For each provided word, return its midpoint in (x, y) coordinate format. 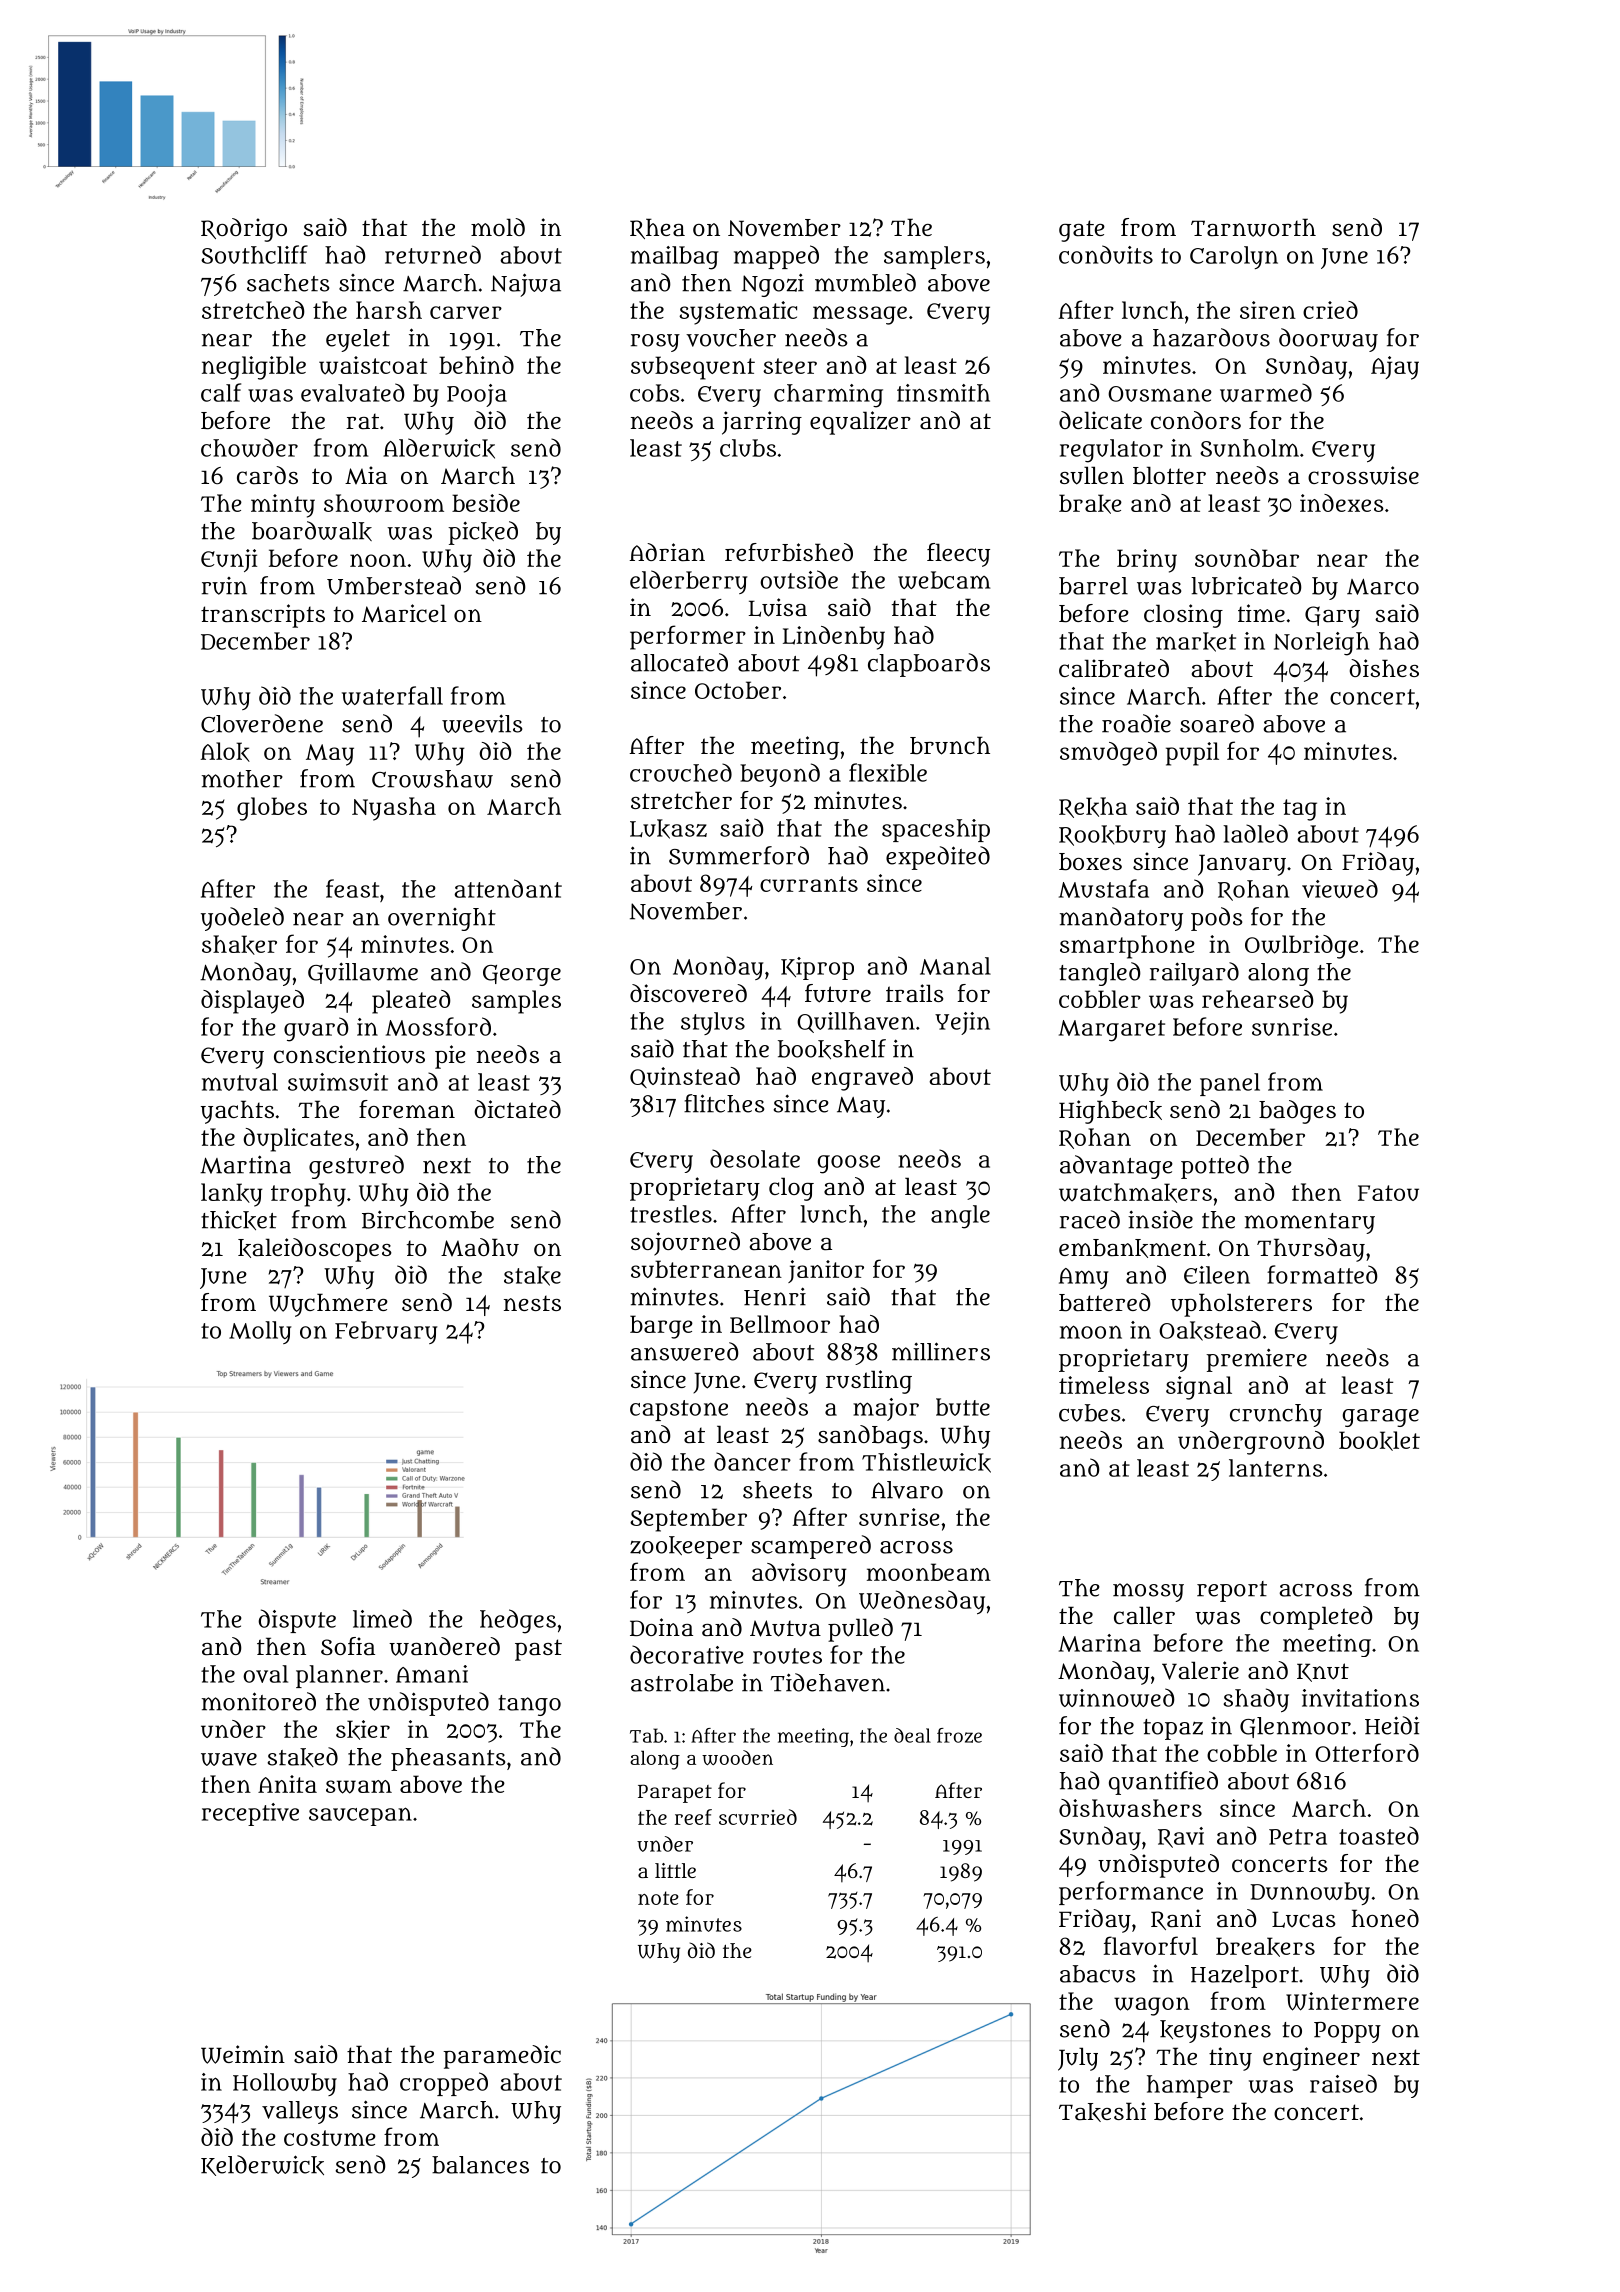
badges (1297, 1112)
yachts (237, 1112)
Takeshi (1102, 2112)
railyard (1194, 974)
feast (352, 888)
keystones (1215, 2031)
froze (959, 1735)
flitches (724, 1103)
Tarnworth (1253, 227)
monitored (259, 1701)
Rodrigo (244, 230)
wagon (1152, 2006)
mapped (776, 257)
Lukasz (668, 829)
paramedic (502, 2057)
